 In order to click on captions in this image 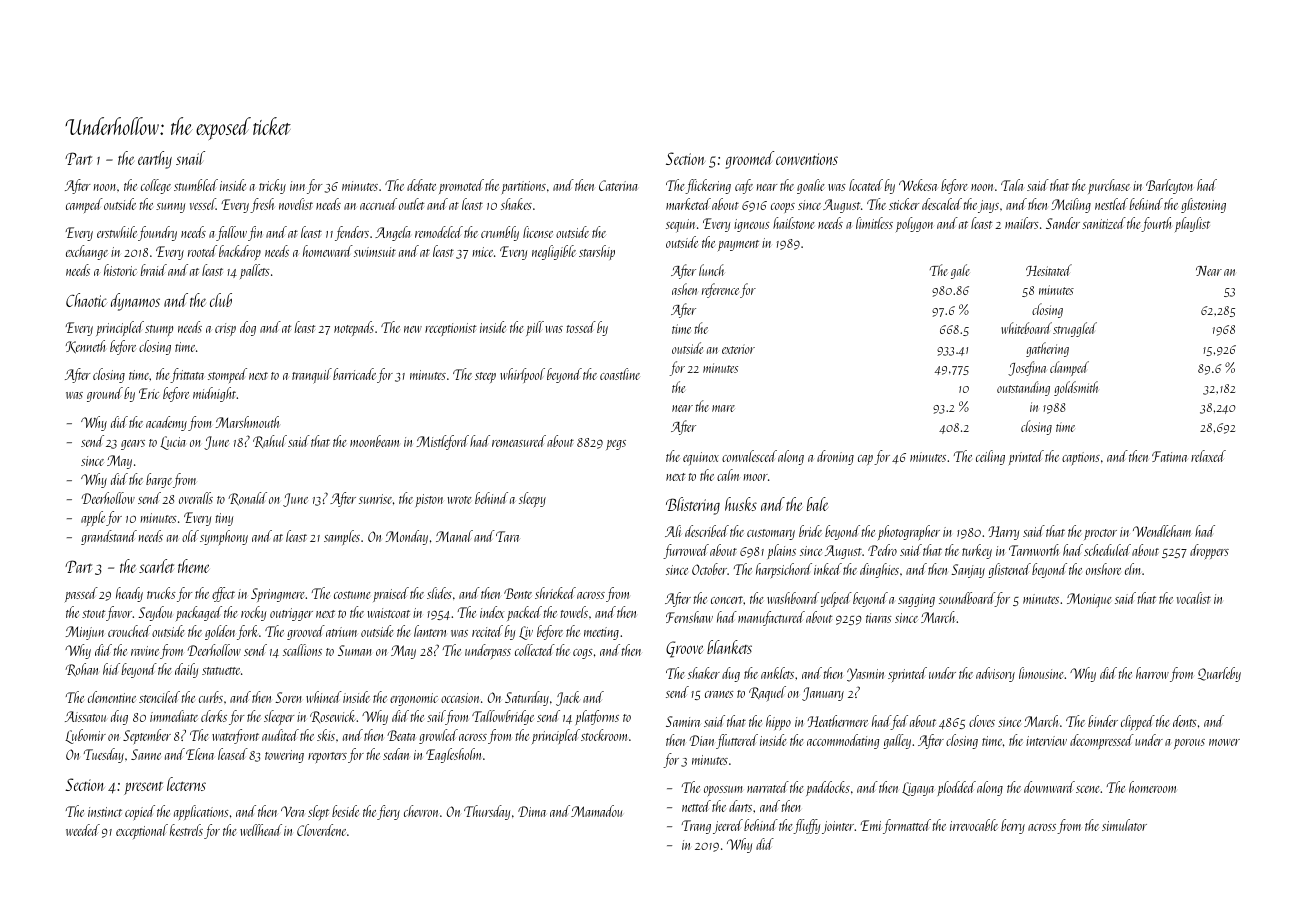, I will do `click(1081, 458)`.
